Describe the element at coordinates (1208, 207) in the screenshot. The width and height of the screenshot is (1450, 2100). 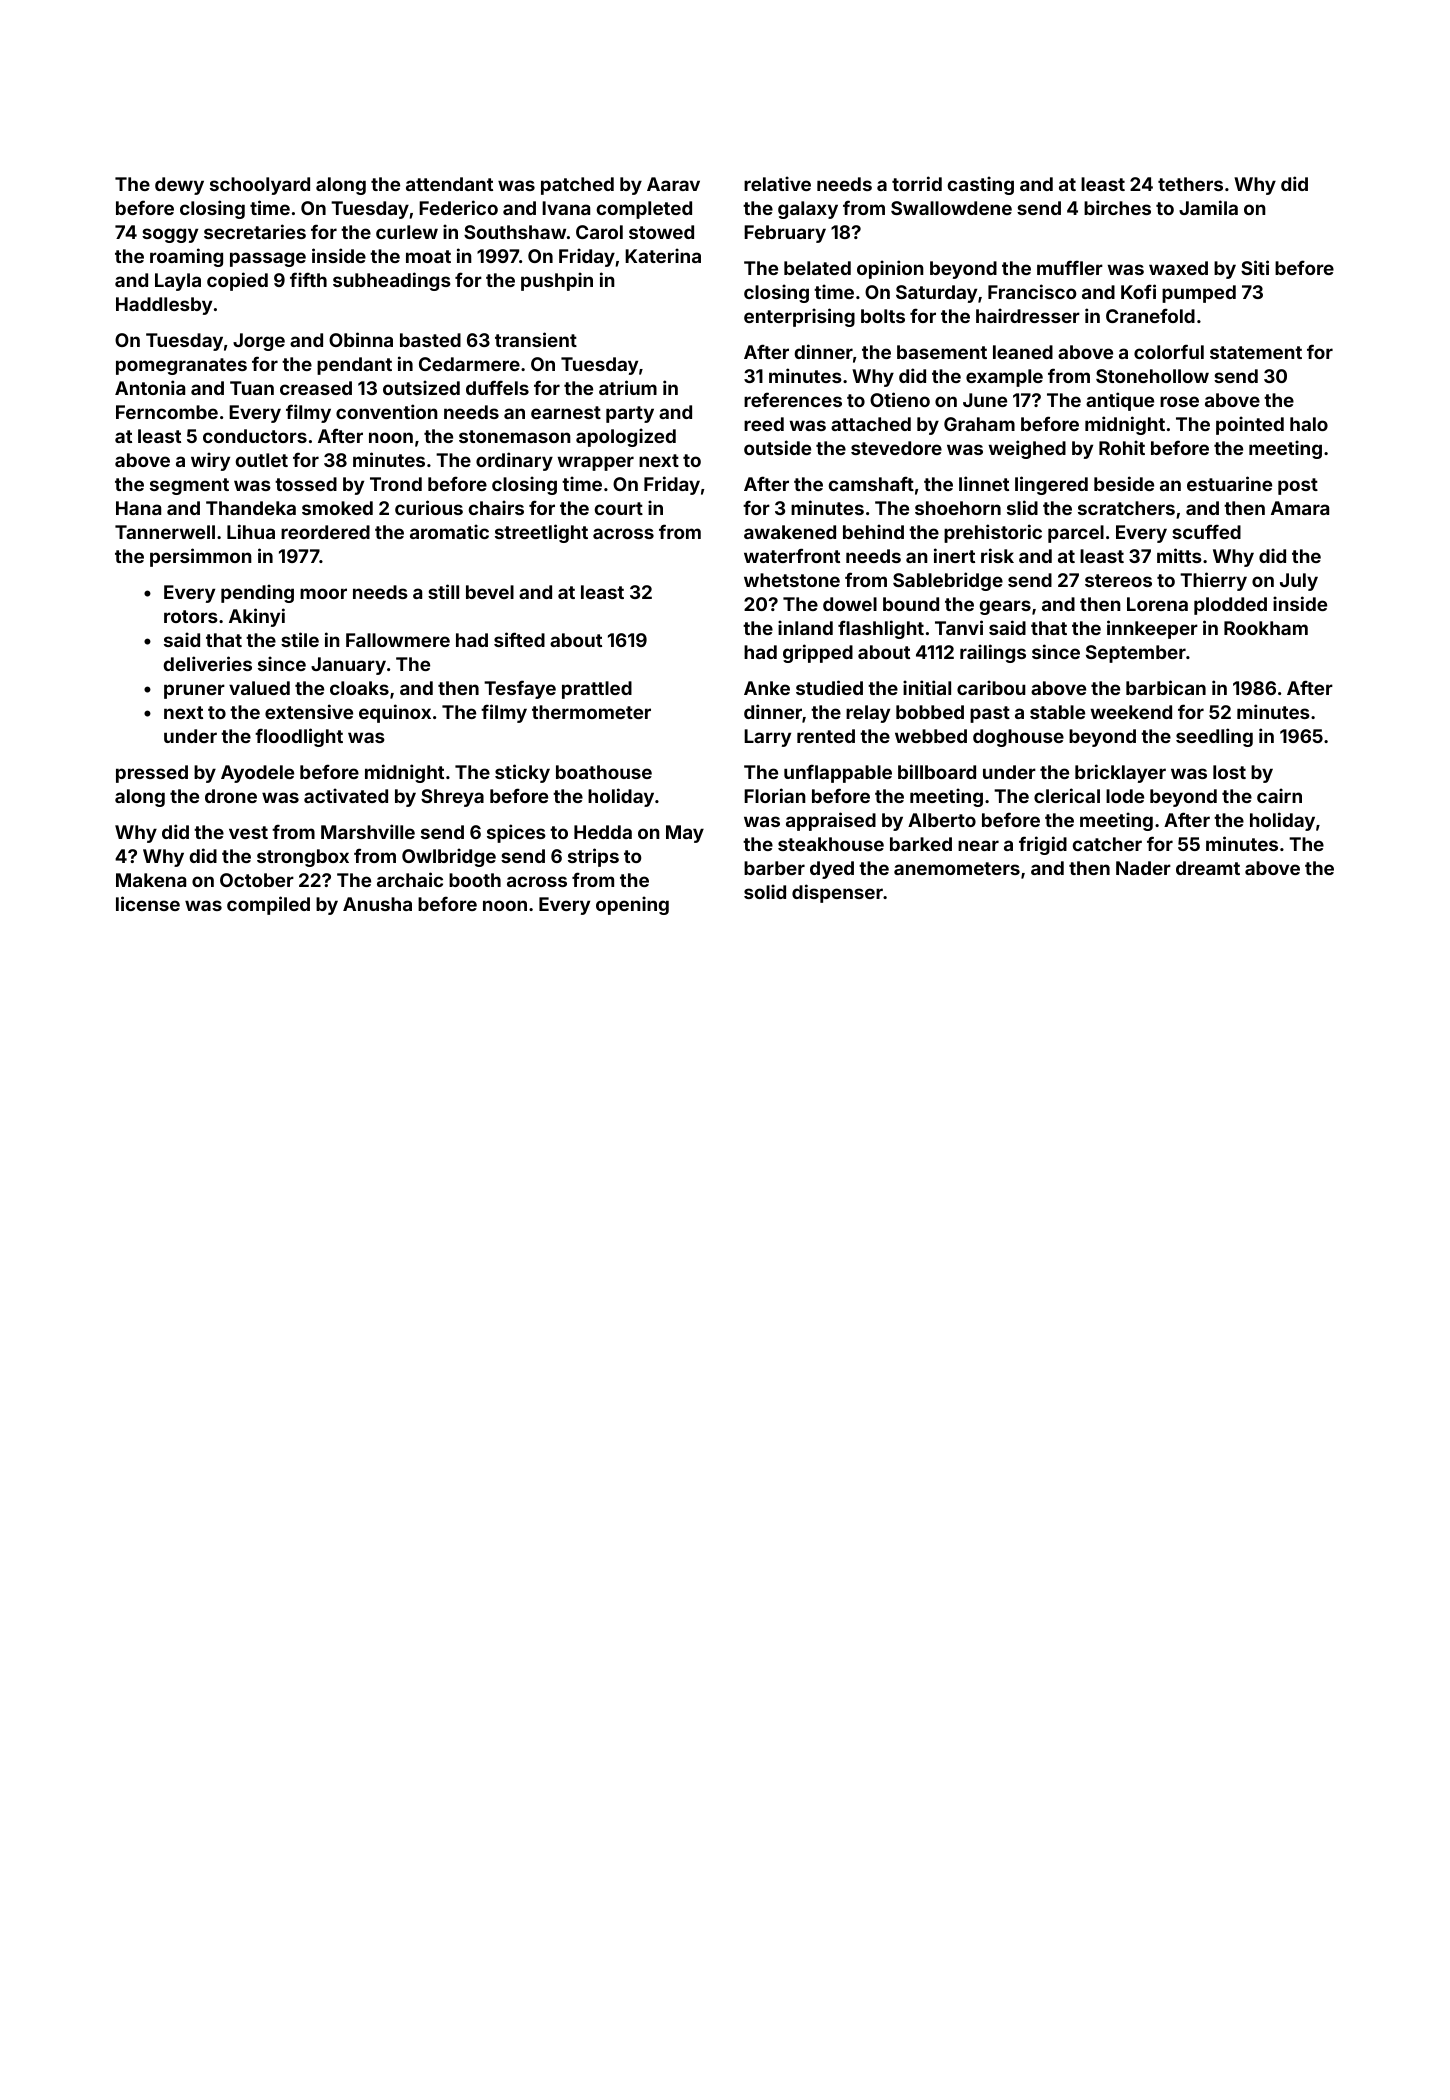
I see `Jamila` at that location.
